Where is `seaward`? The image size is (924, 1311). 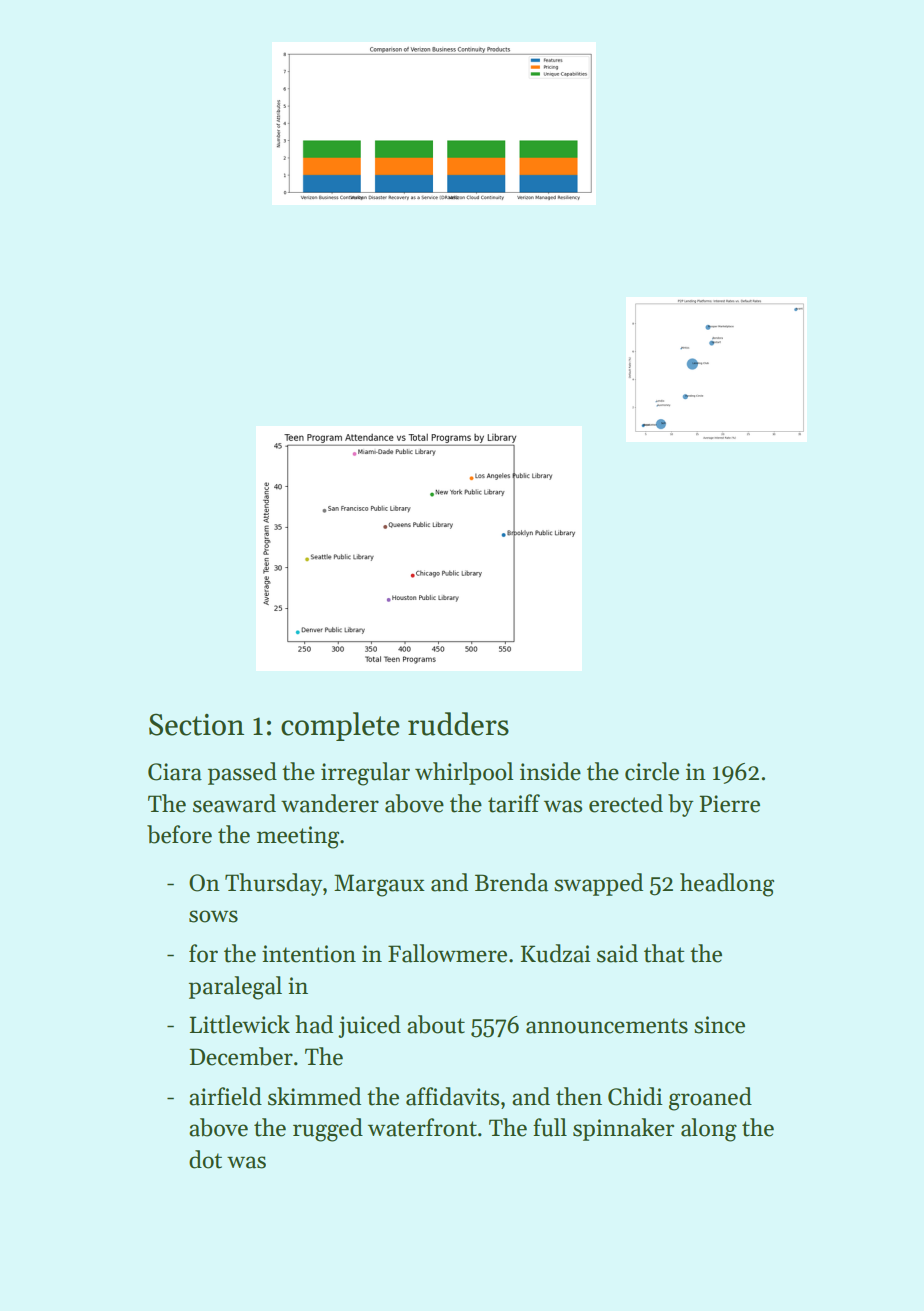 seaward is located at coordinates (234, 803).
